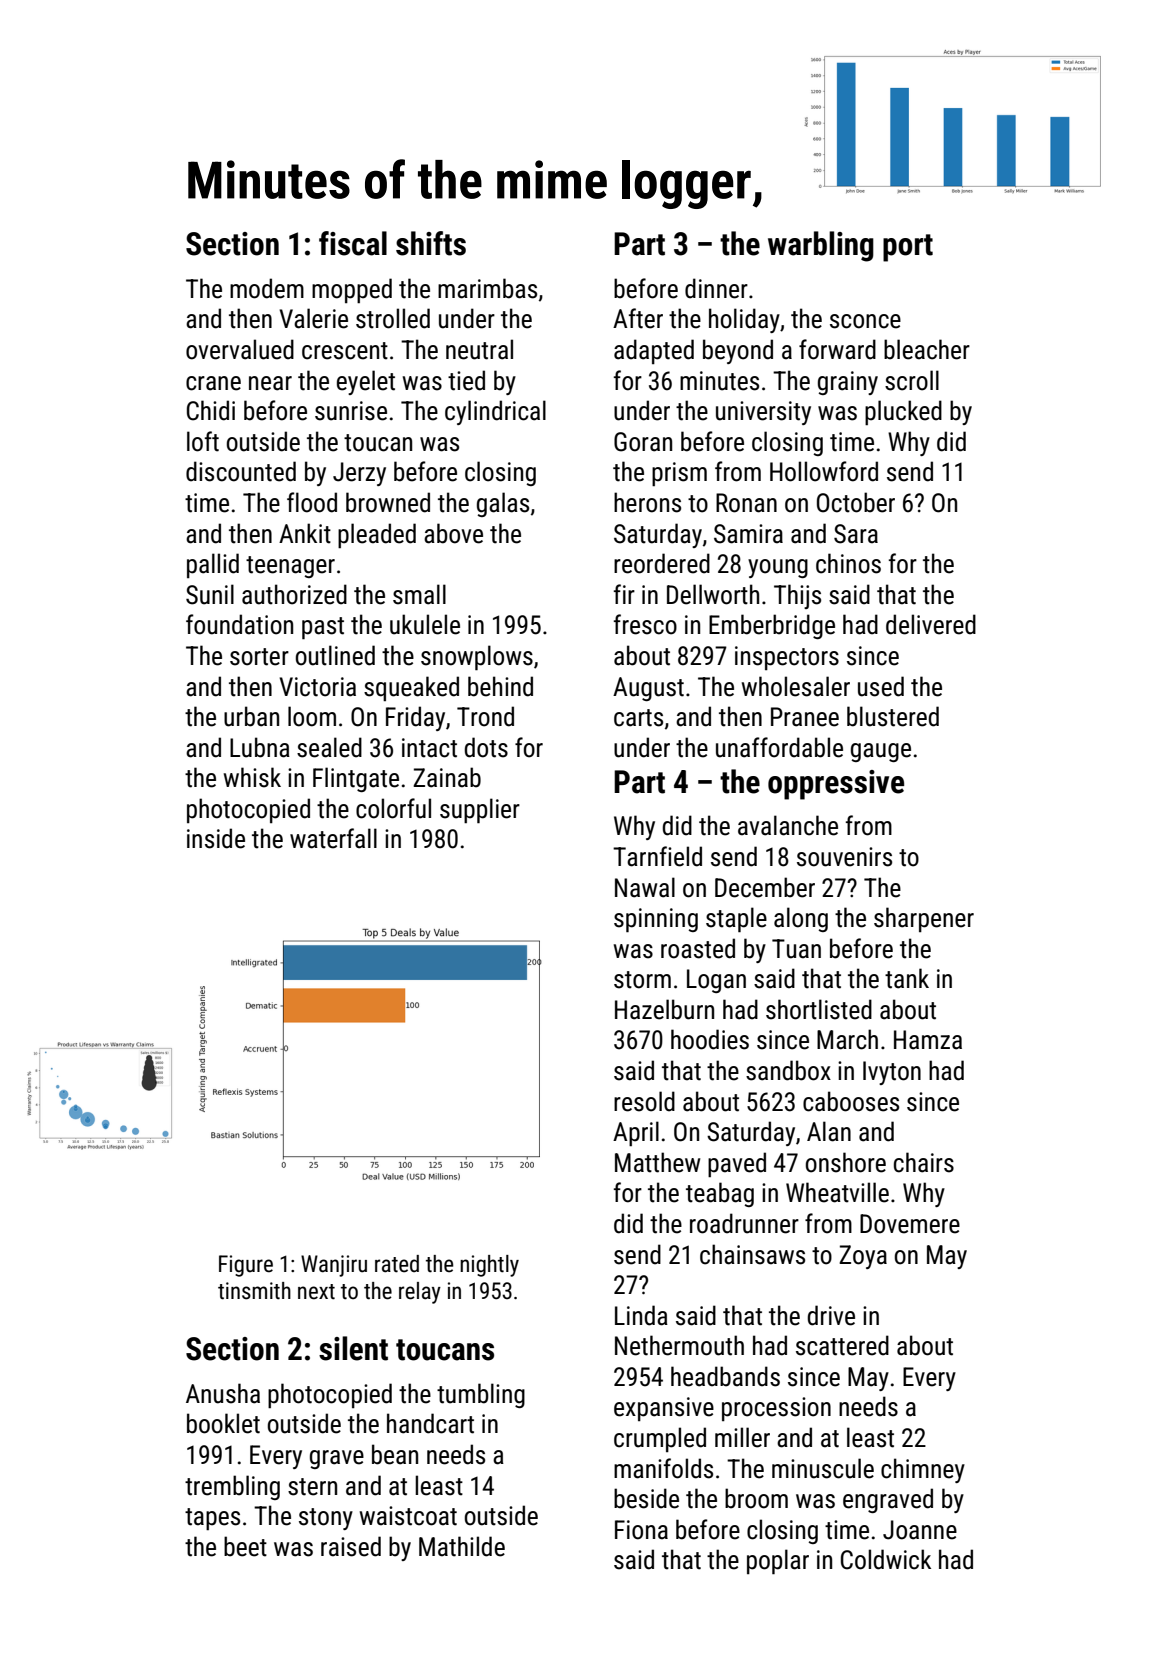 This page has width=1165, height=1654. Describe the element at coordinates (210, 594) in the page. I see `Sunil` at that location.
